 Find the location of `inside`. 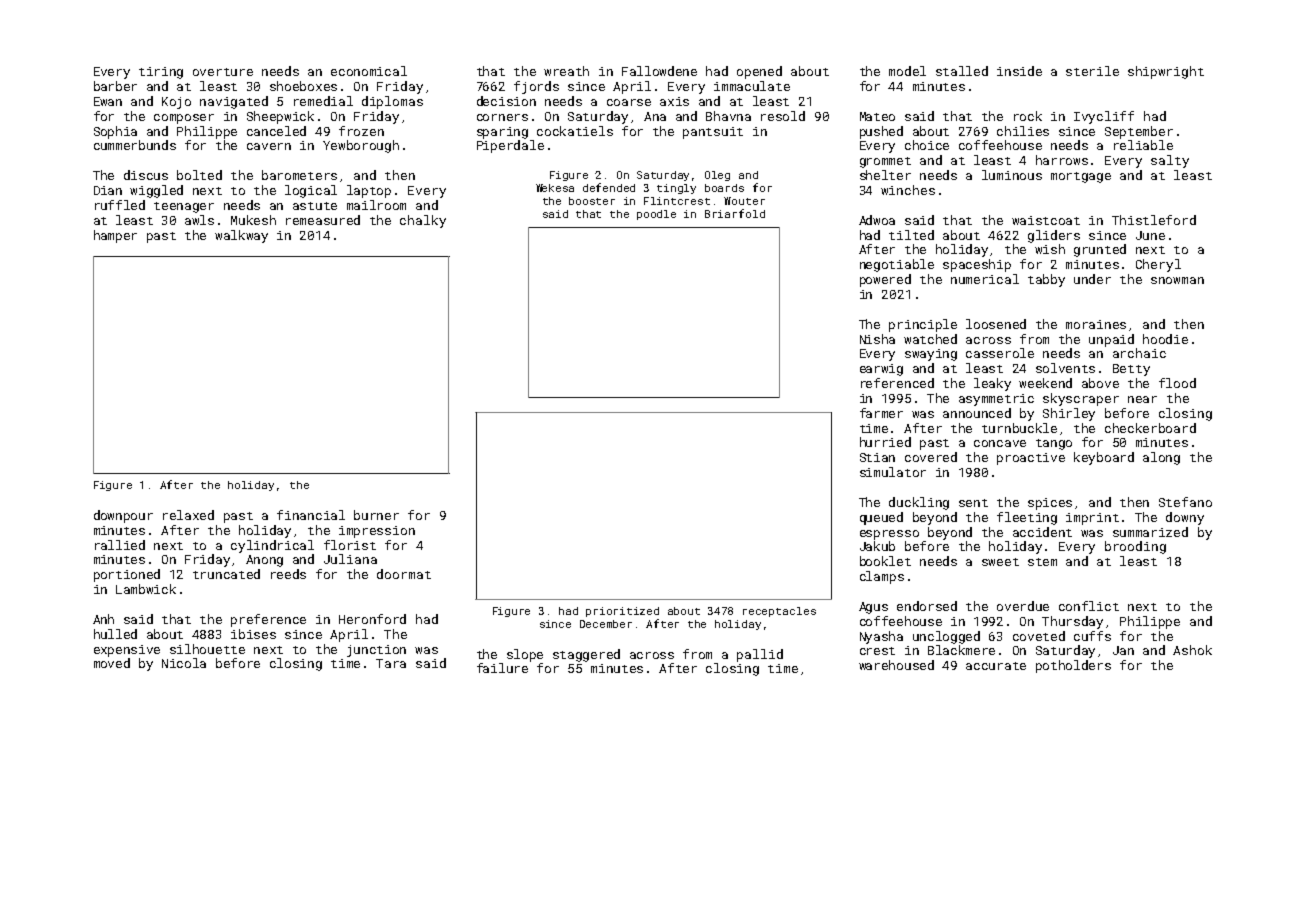

inside is located at coordinates (1019, 71).
